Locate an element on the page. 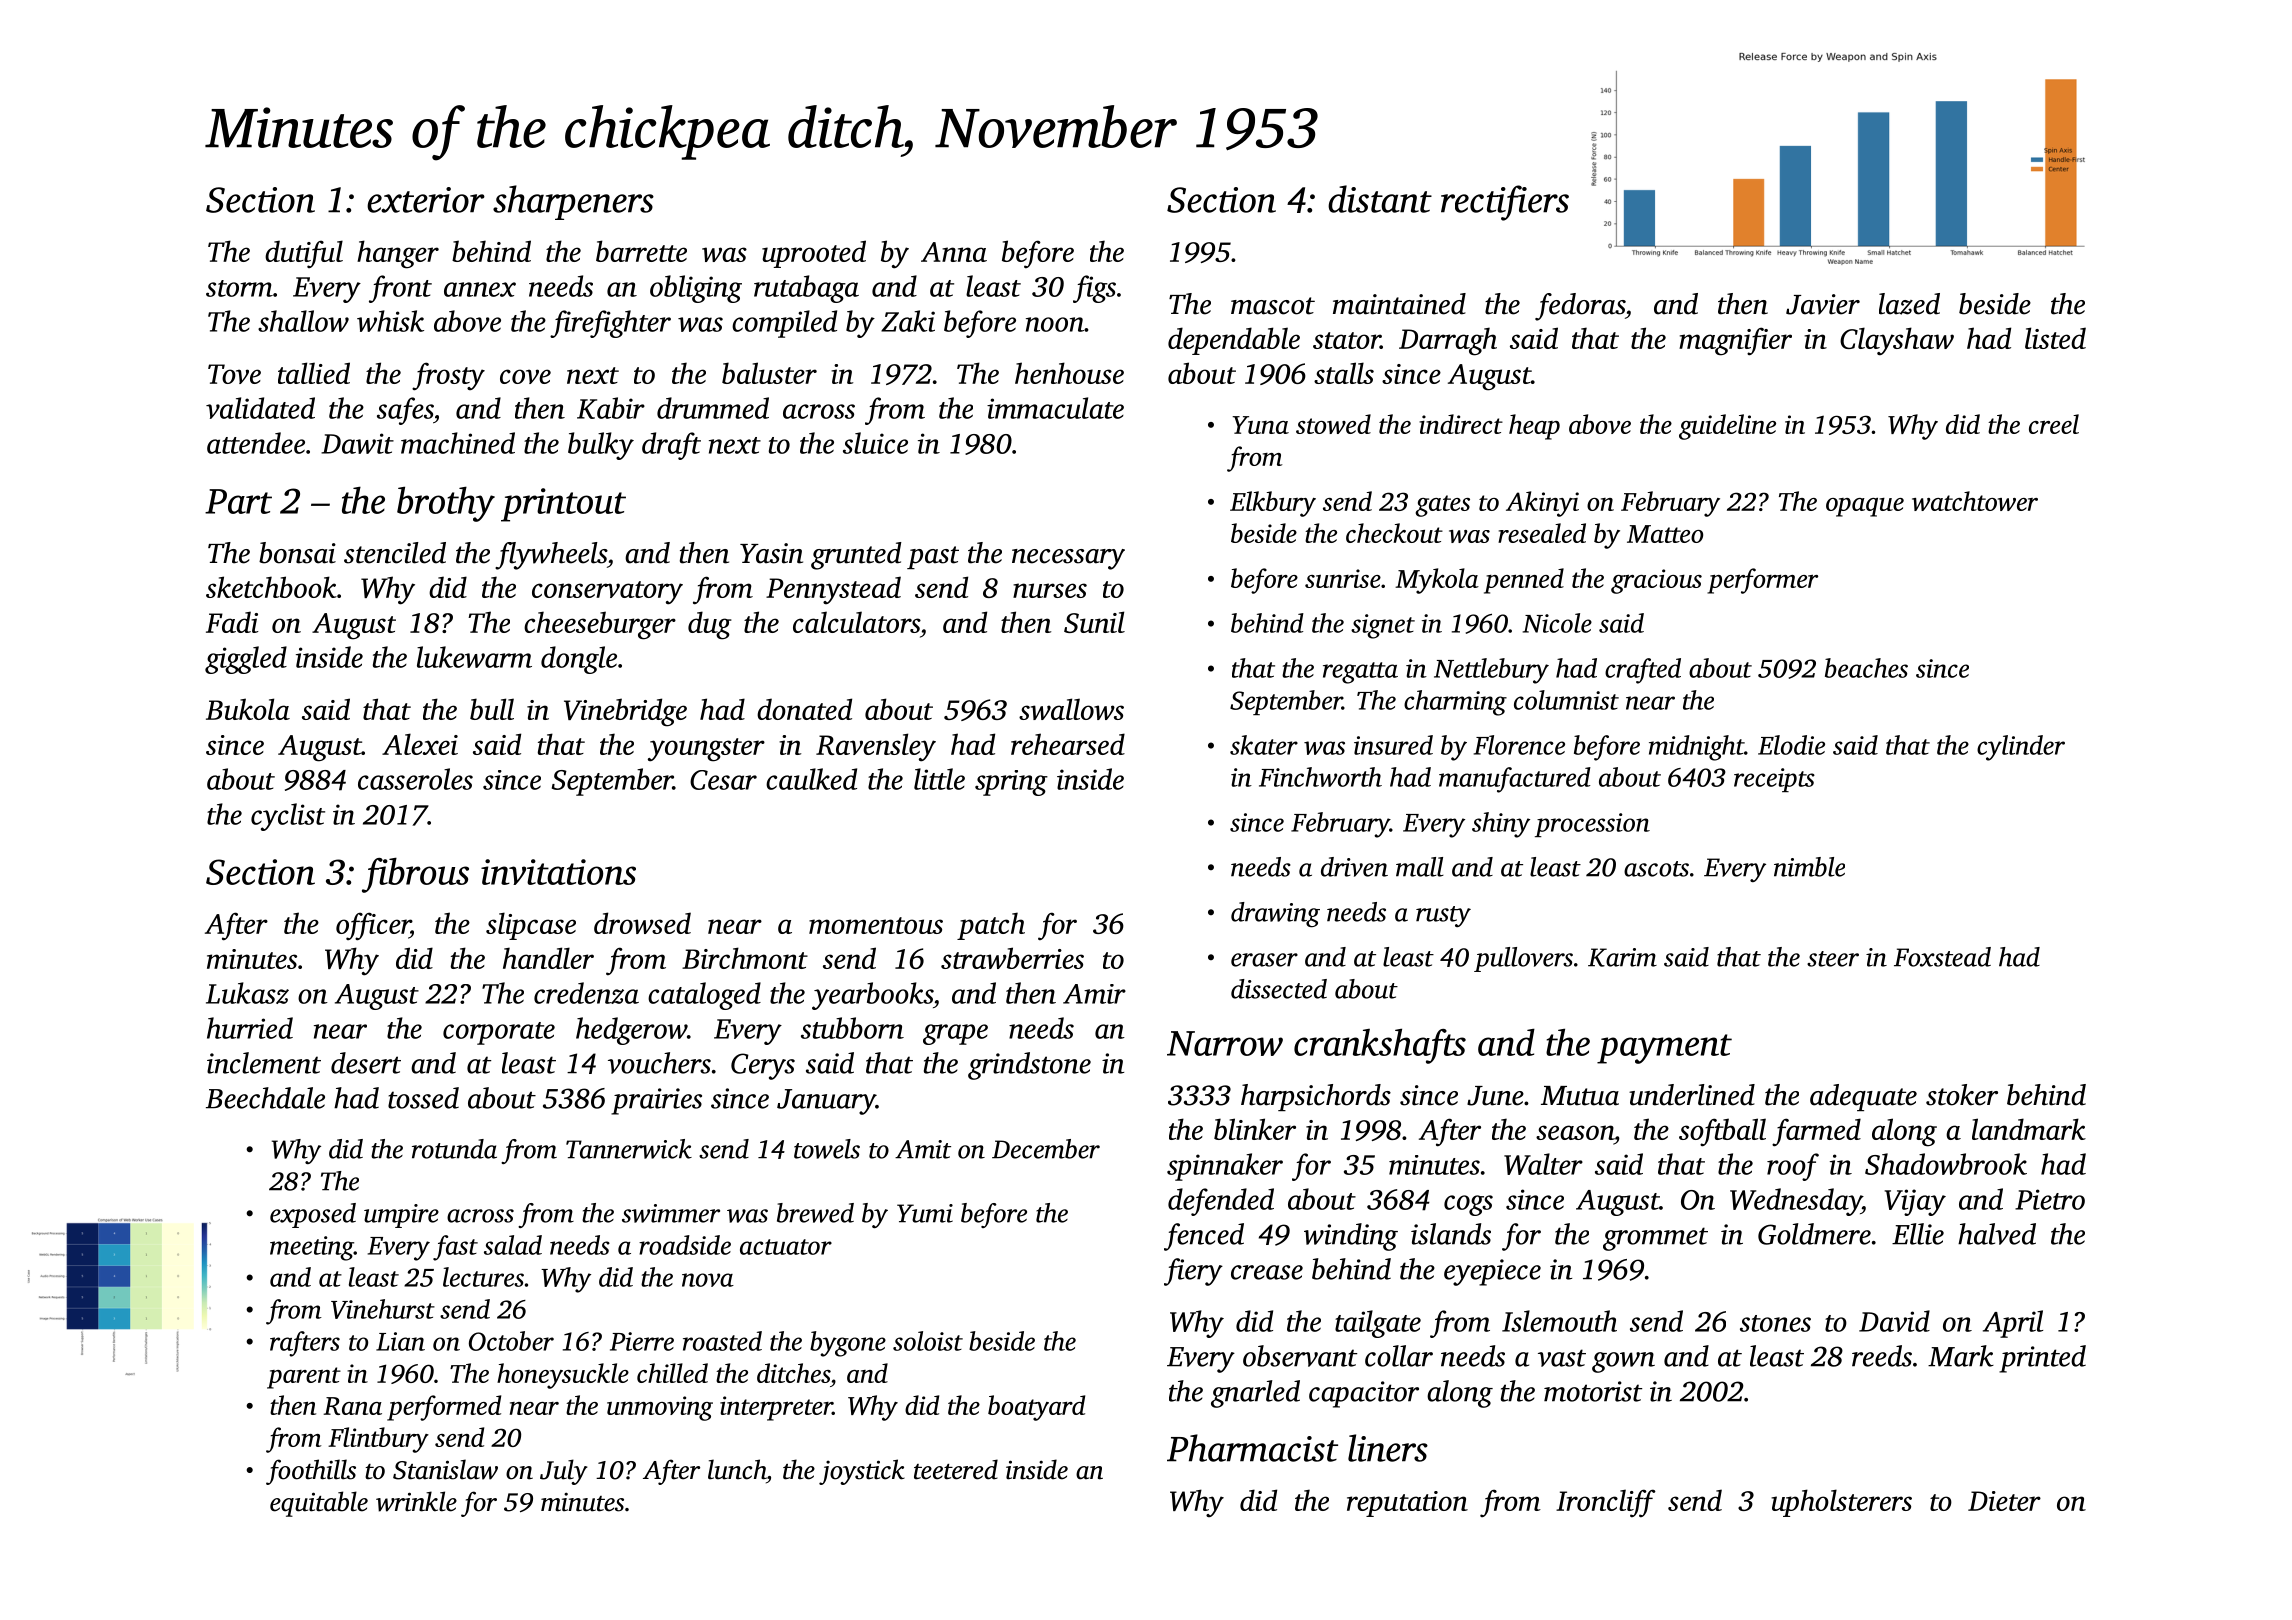  exterior is located at coordinates (426, 200).
